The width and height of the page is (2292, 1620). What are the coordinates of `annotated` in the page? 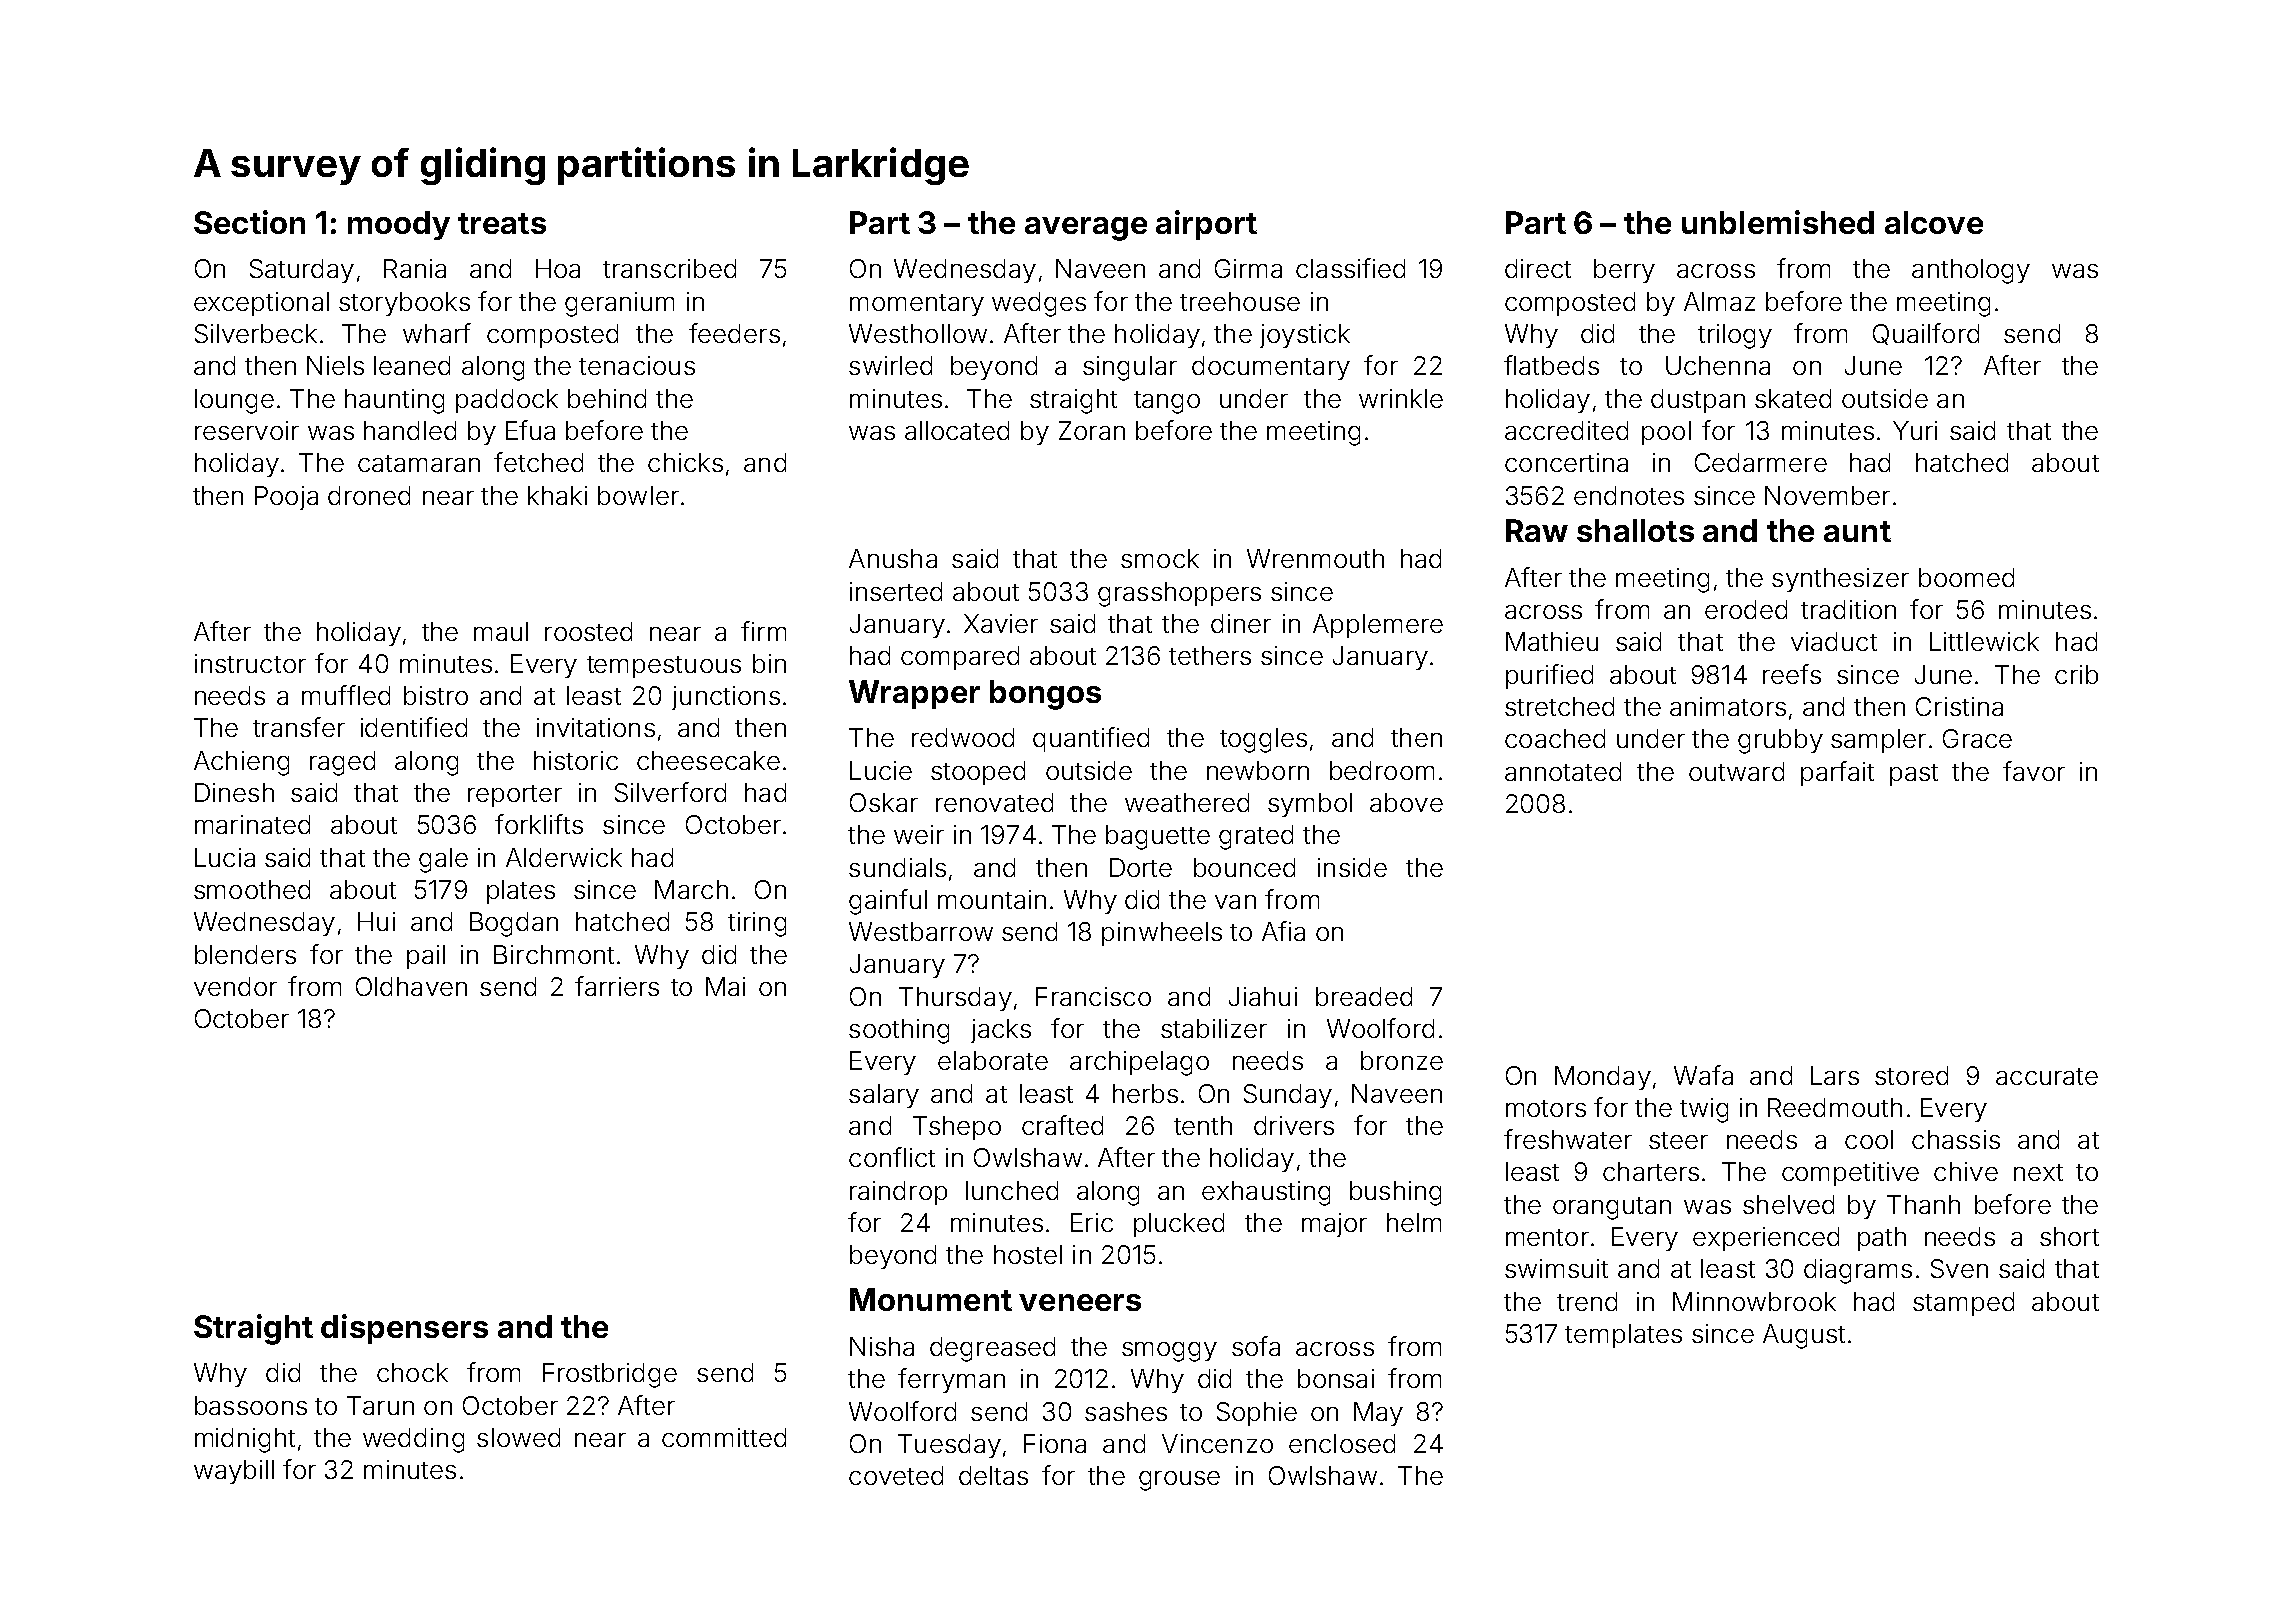 It's located at (1563, 771).
